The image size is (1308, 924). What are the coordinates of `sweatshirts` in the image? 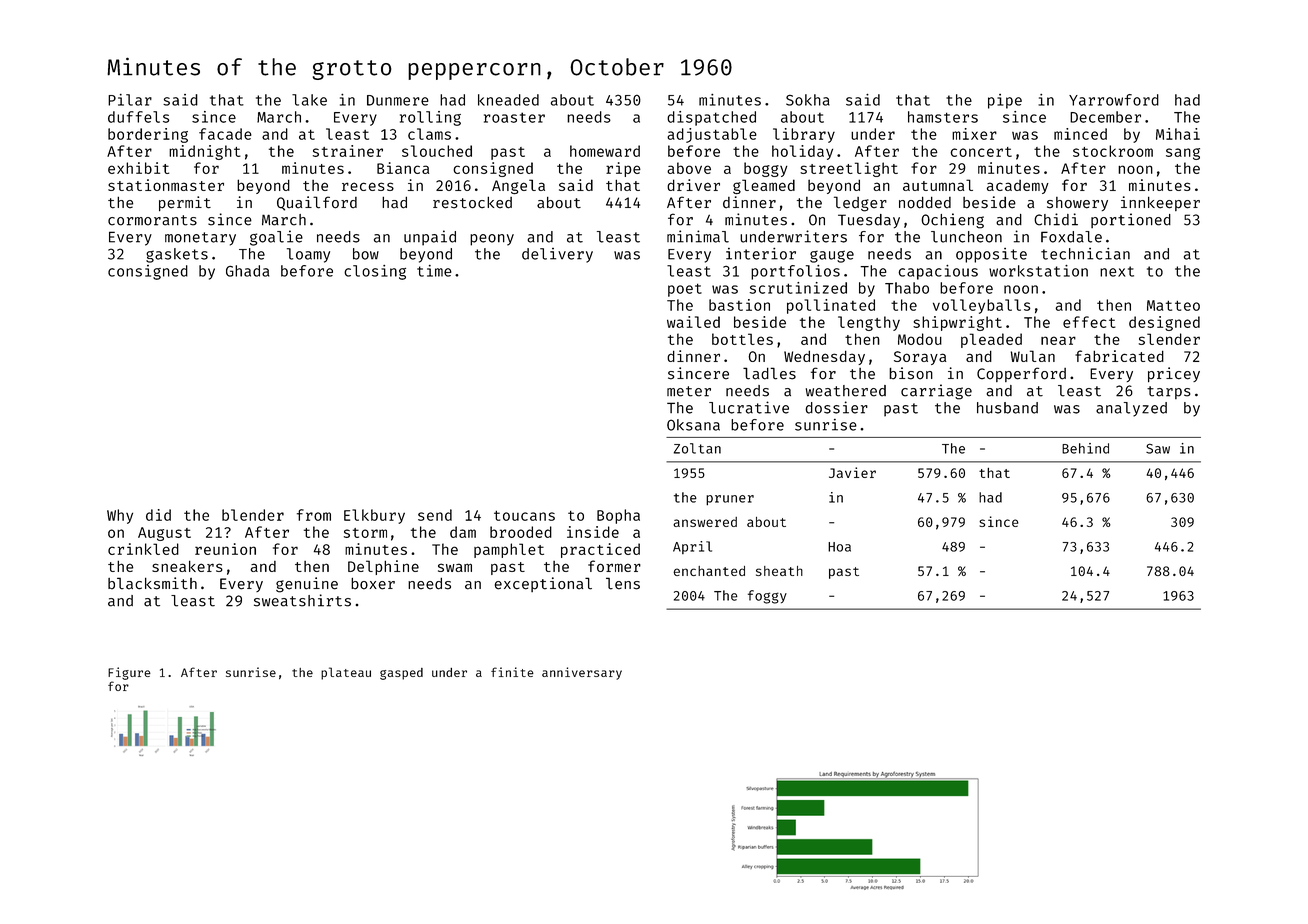 It's located at (302, 600).
